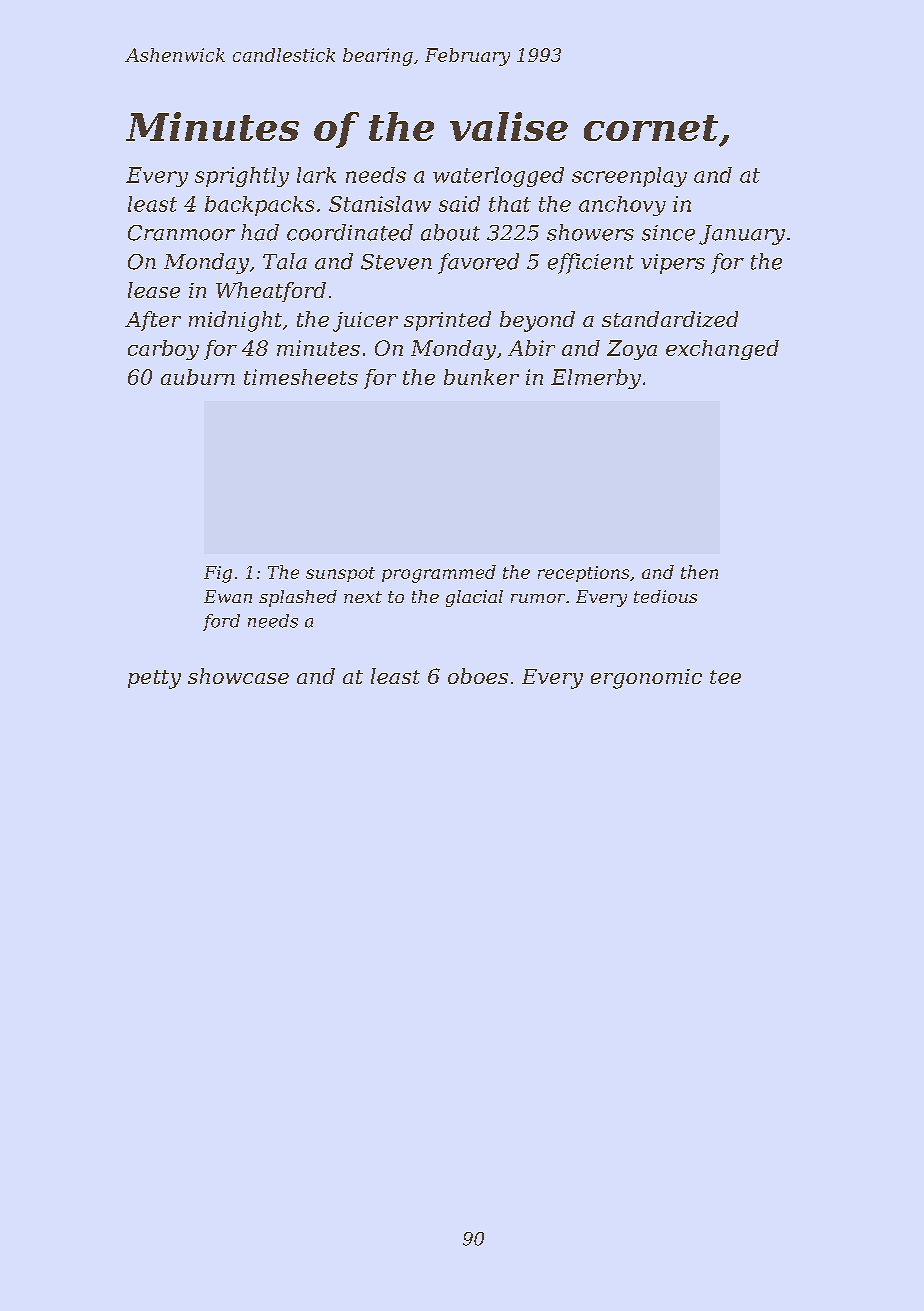  I want to click on next, so click(363, 597).
